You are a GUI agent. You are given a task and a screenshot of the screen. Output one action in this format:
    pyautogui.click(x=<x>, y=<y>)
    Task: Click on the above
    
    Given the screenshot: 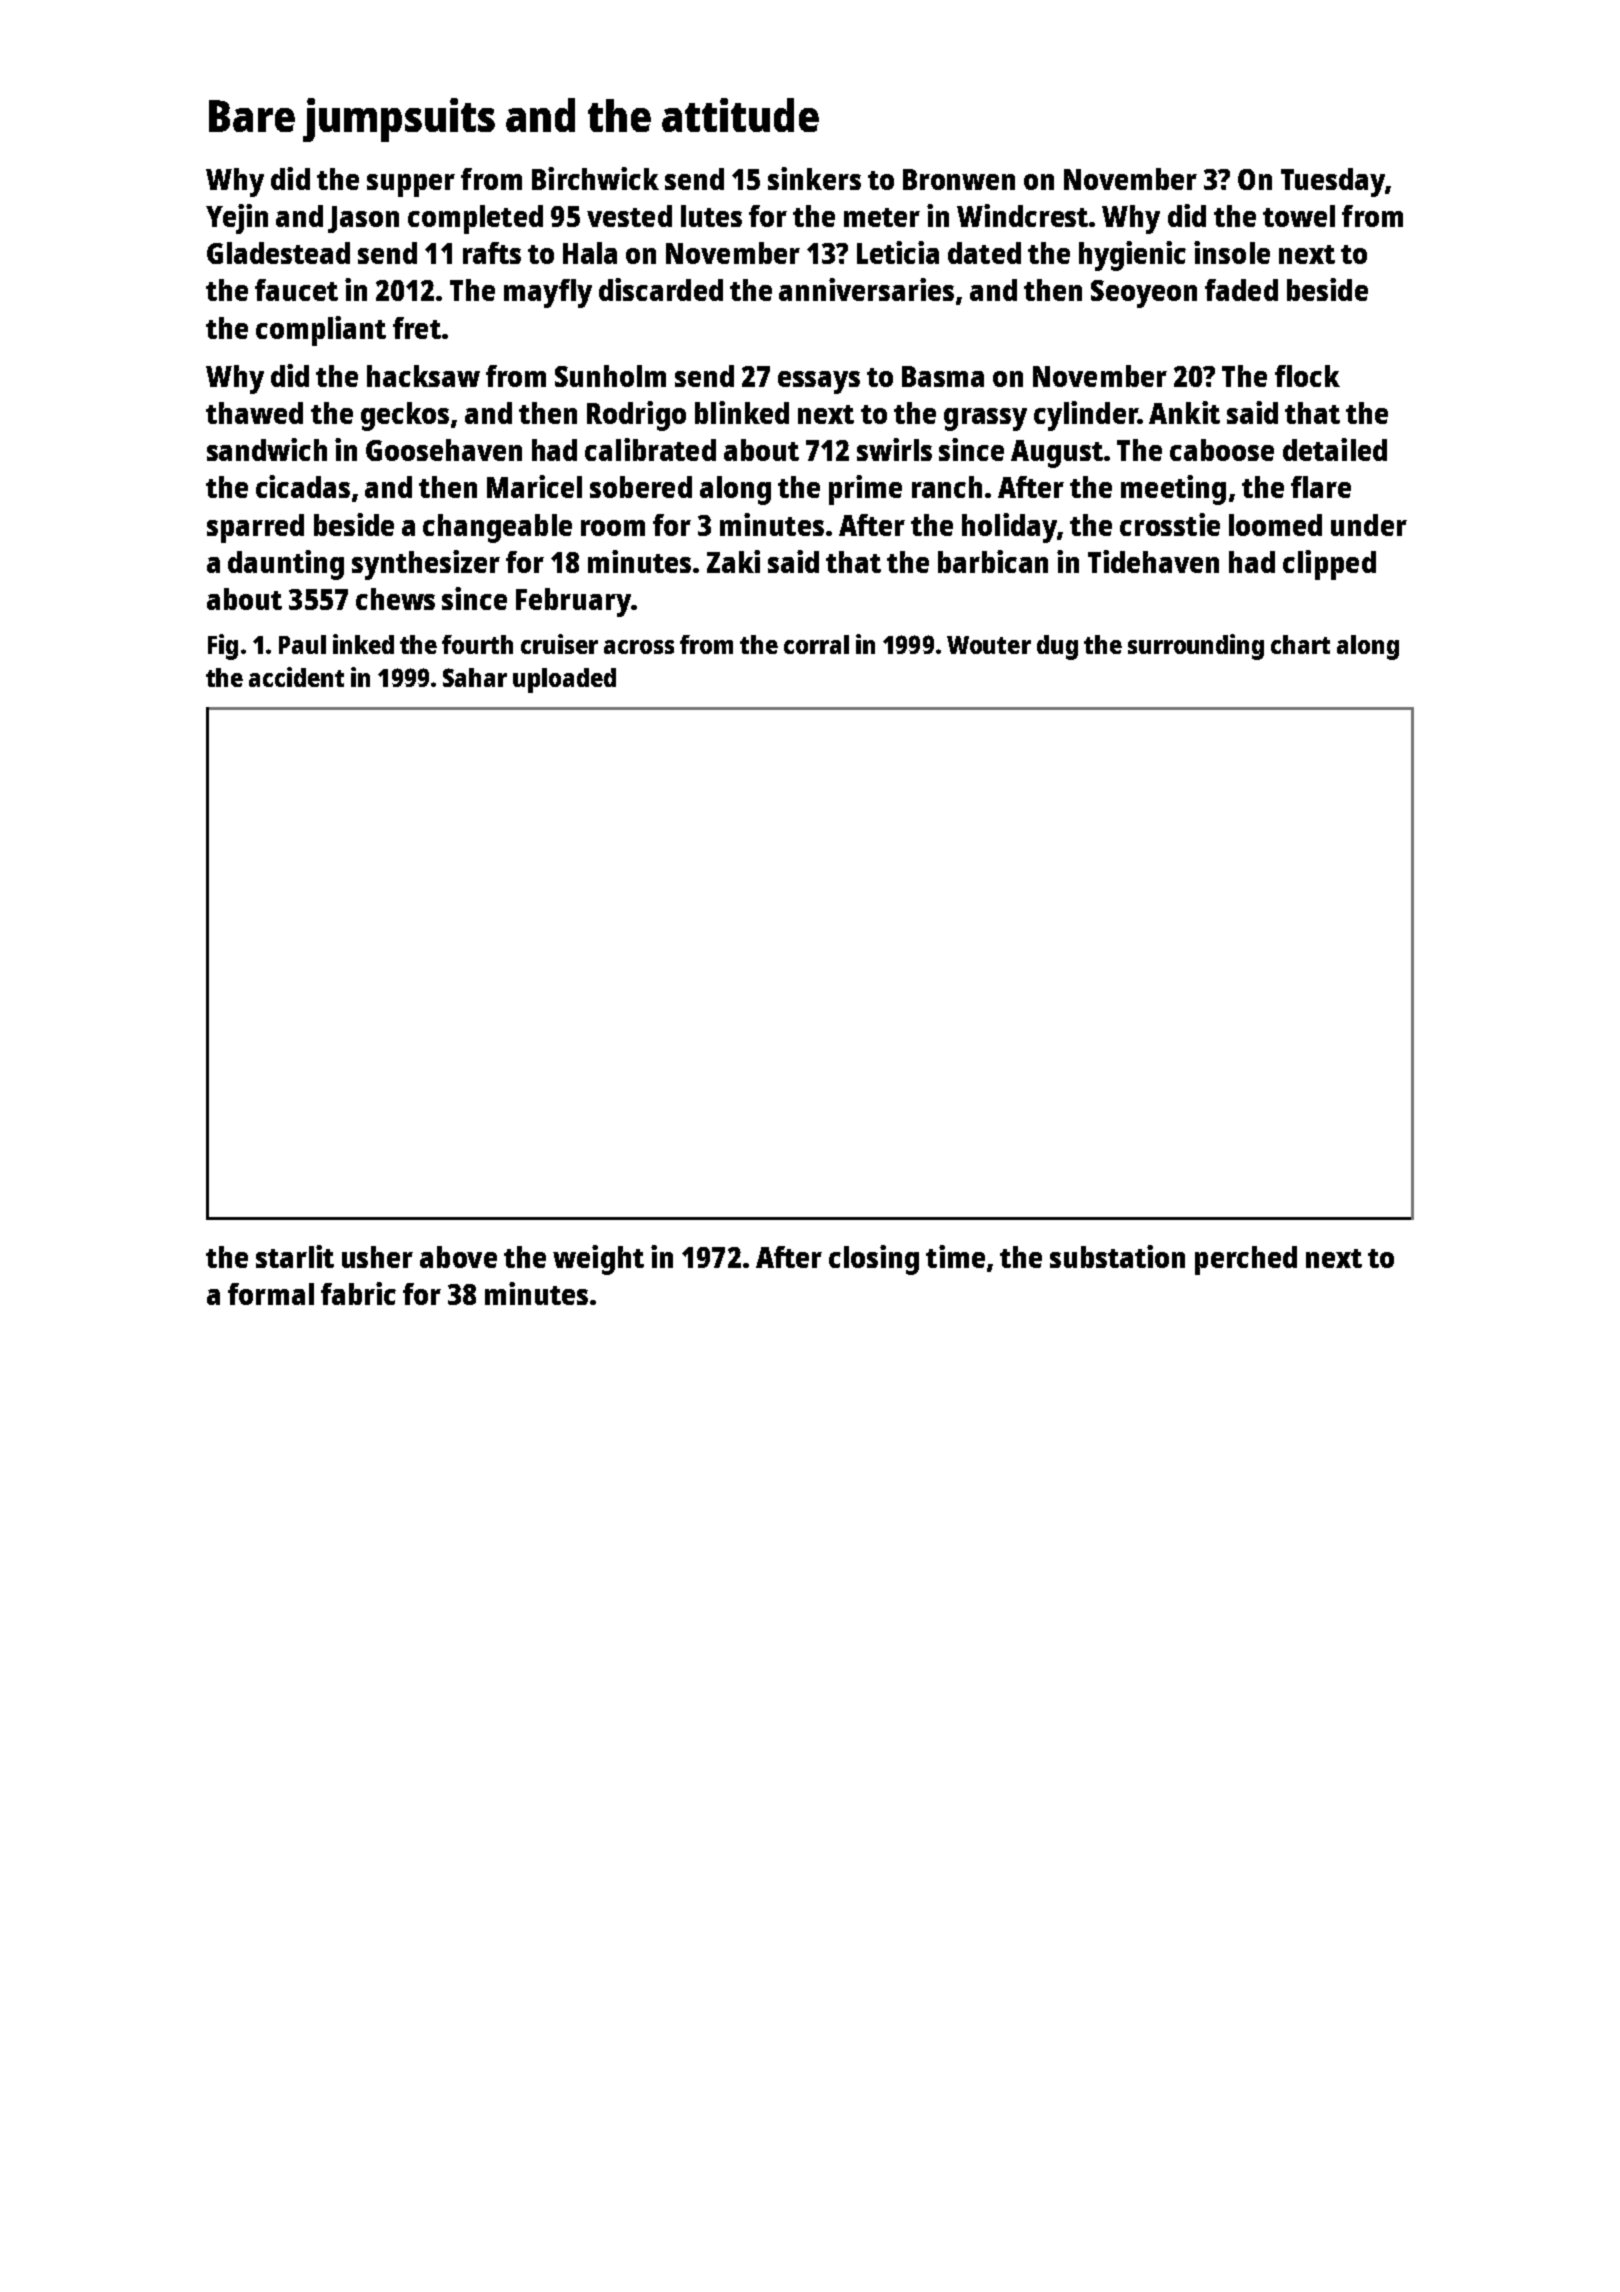 What is the action you would take?
    pyautogui.click(x=458, y=1257)
